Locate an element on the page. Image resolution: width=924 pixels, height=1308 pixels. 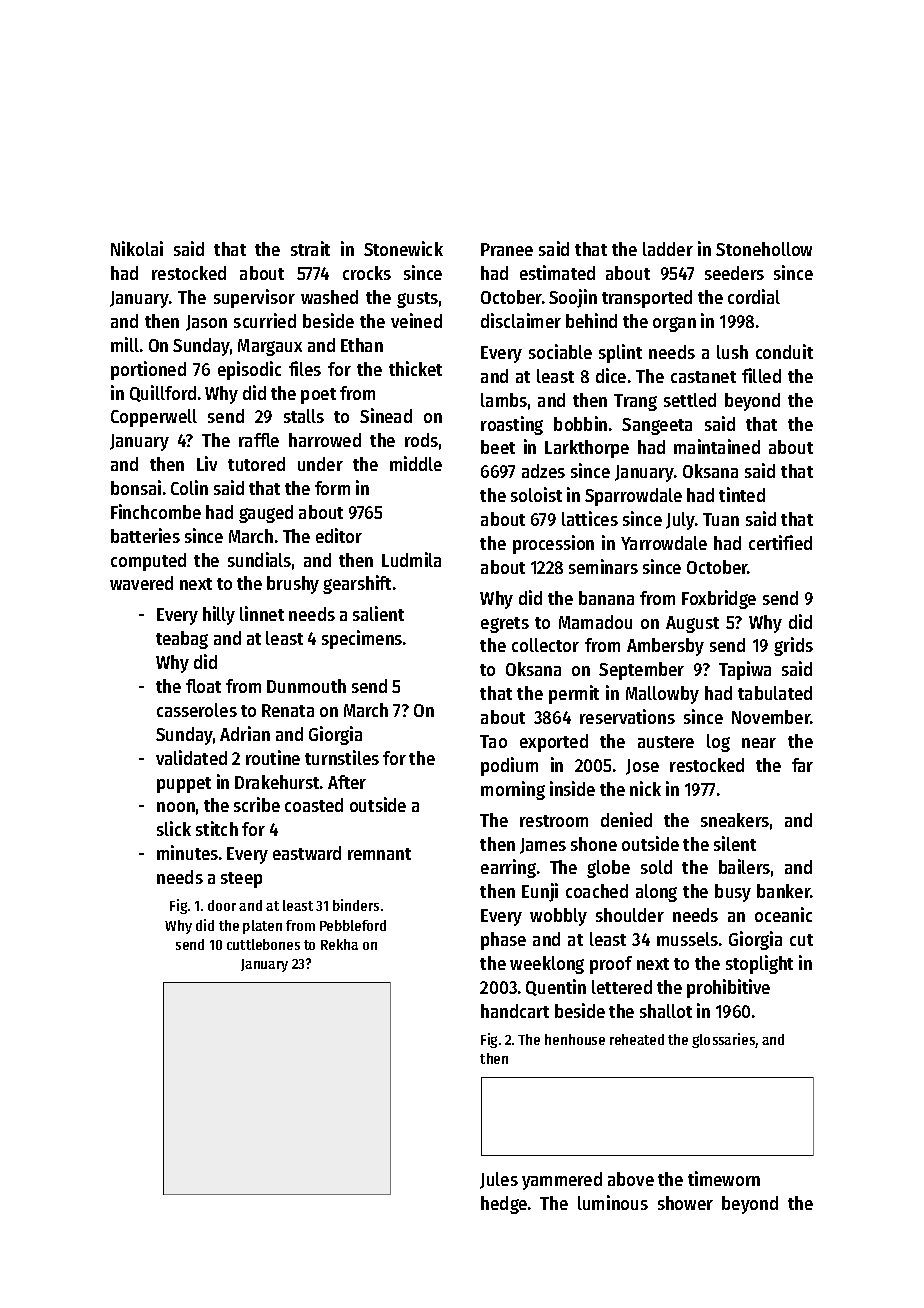
Larkthorpe is located at coordinates (587, 449).
